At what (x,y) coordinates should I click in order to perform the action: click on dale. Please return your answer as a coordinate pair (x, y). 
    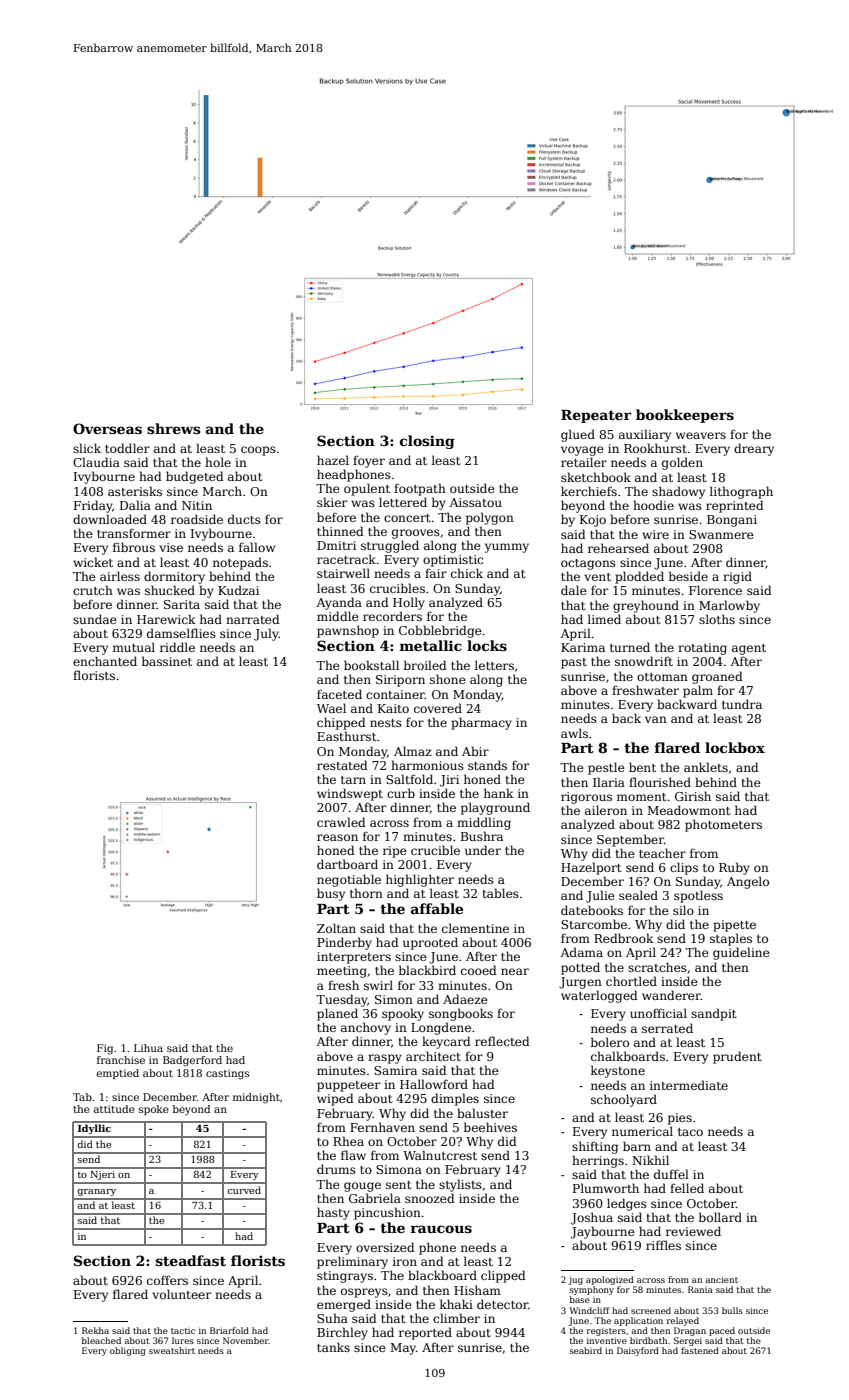
    Looking at the image, I should click on (574, 590).
